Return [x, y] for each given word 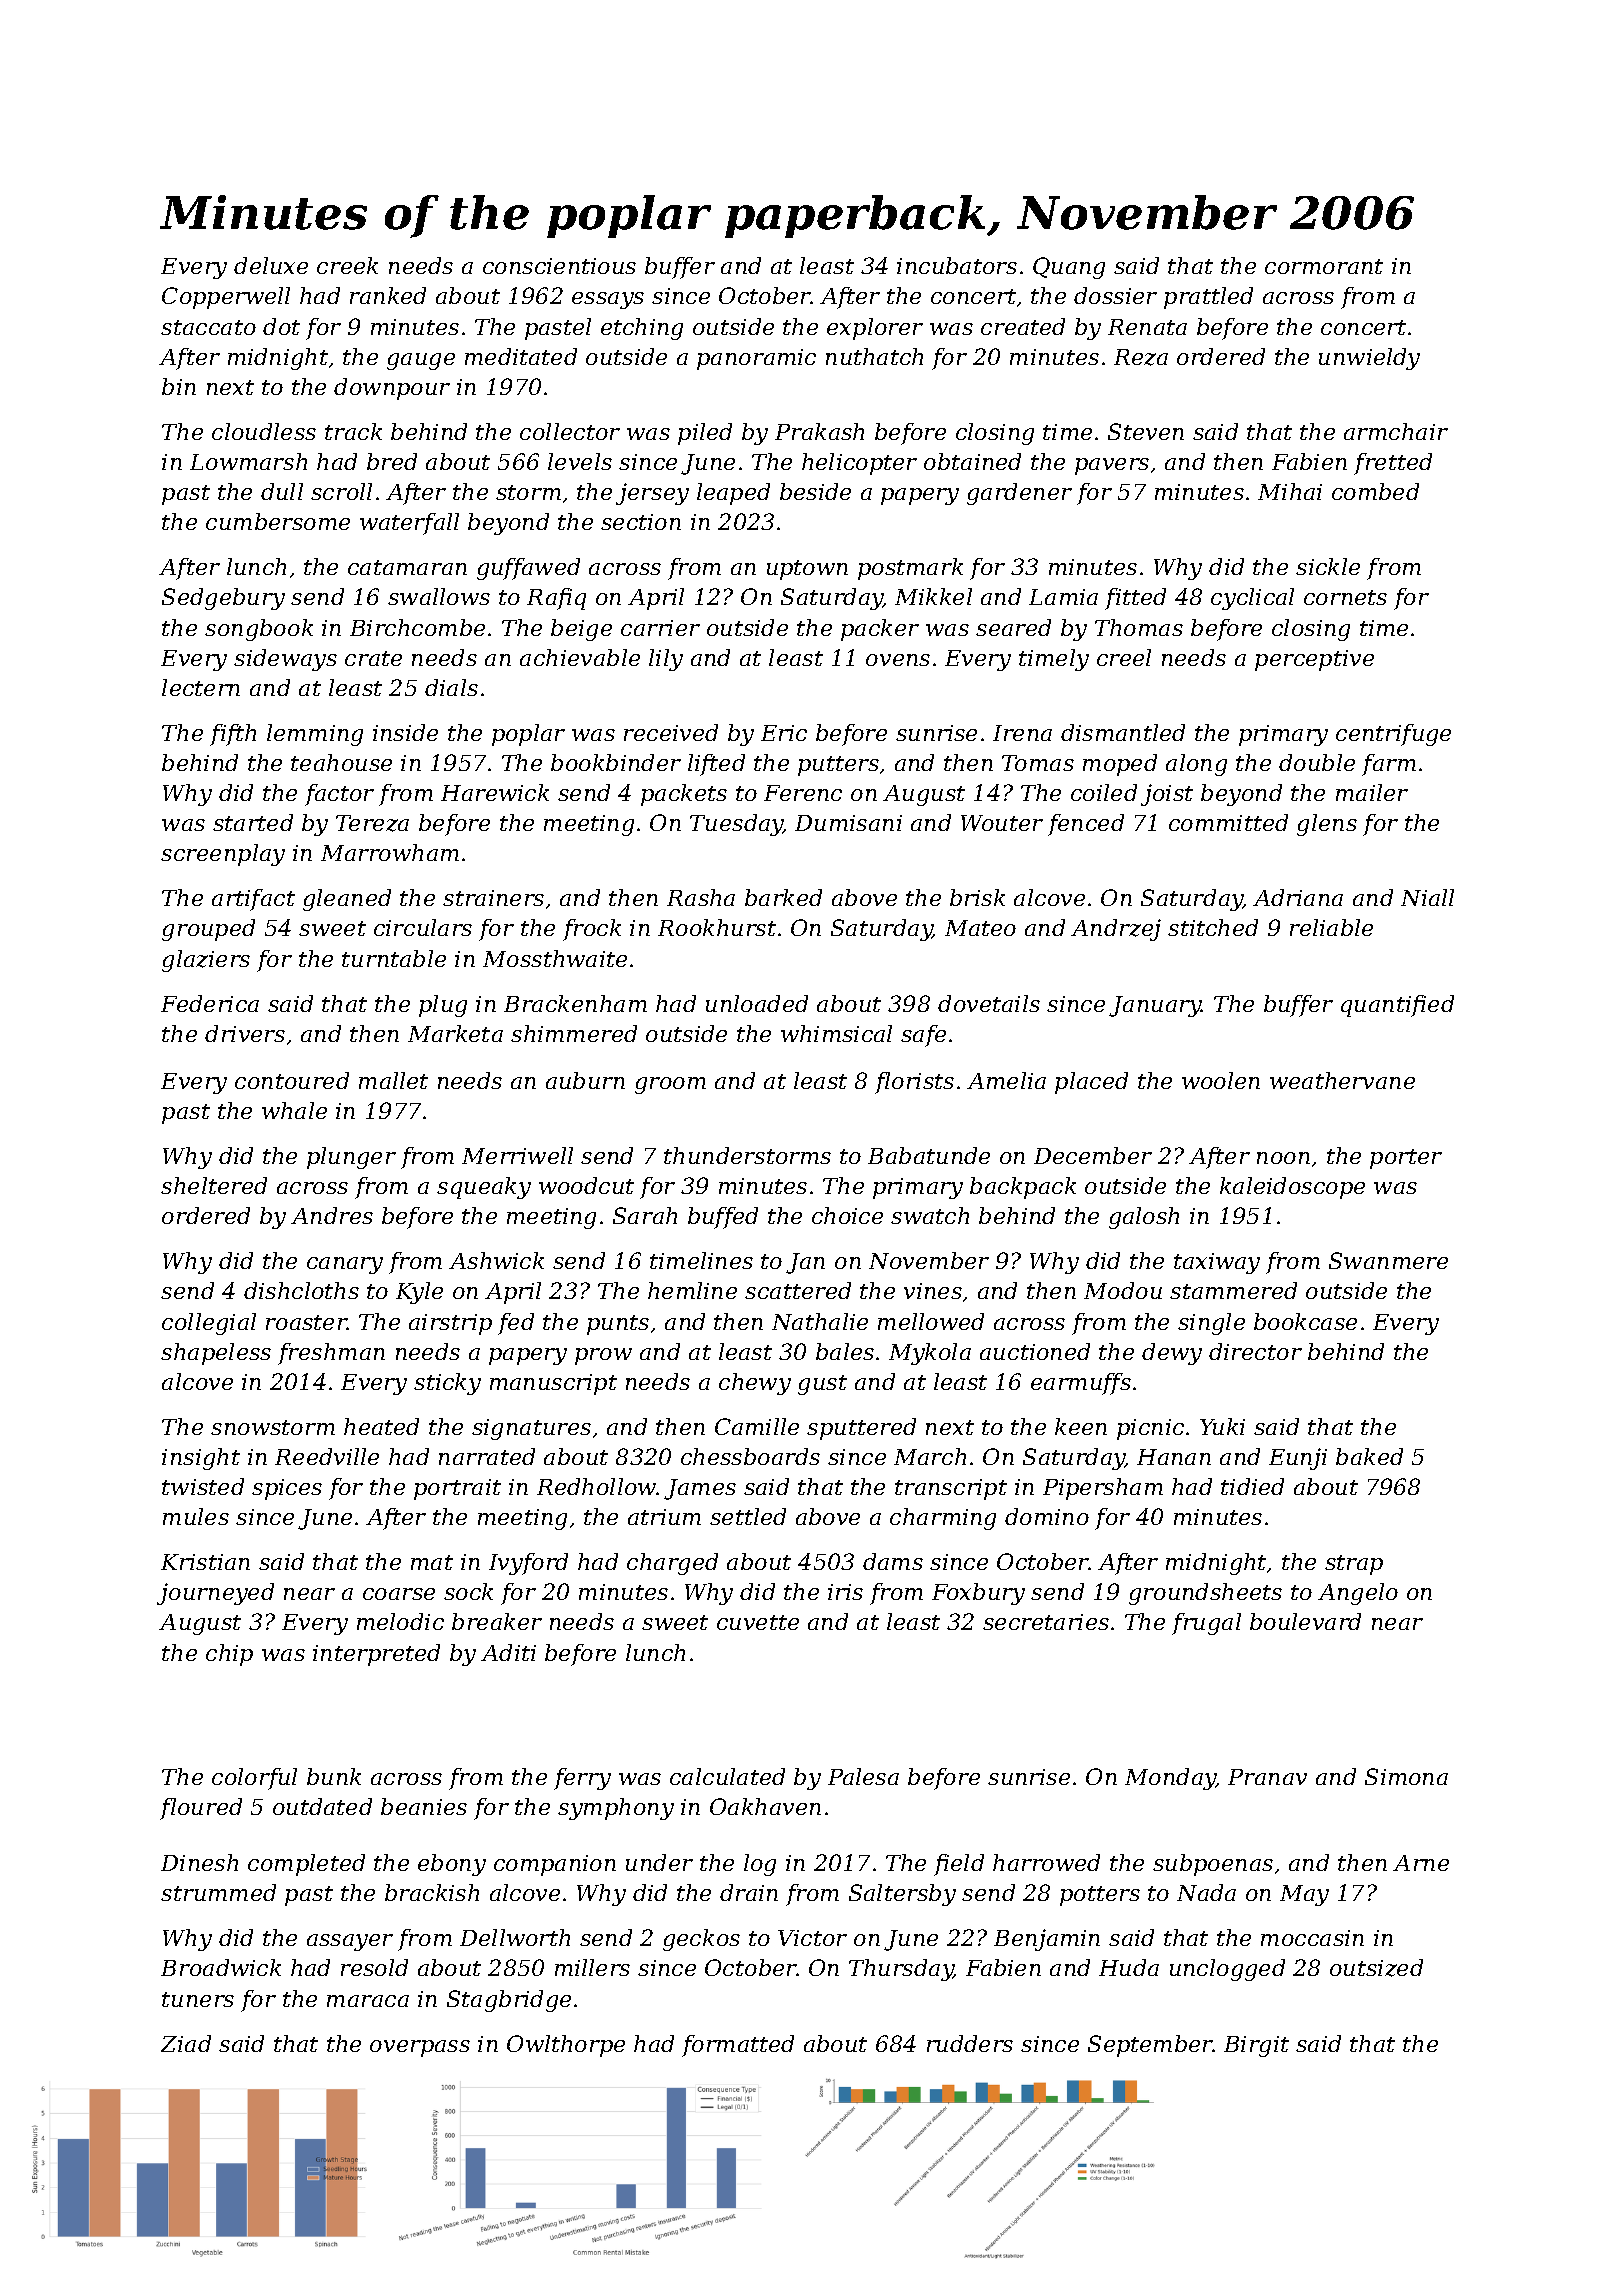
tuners [198, 1999]
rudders [970, 2043]
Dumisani [848, 823]
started [253, 822]
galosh [1144, 1218]
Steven [1146, 431]
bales [845, 1351]
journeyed [215, 1594]
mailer [1372, 792]
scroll [341, 491]
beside [815, 491]
